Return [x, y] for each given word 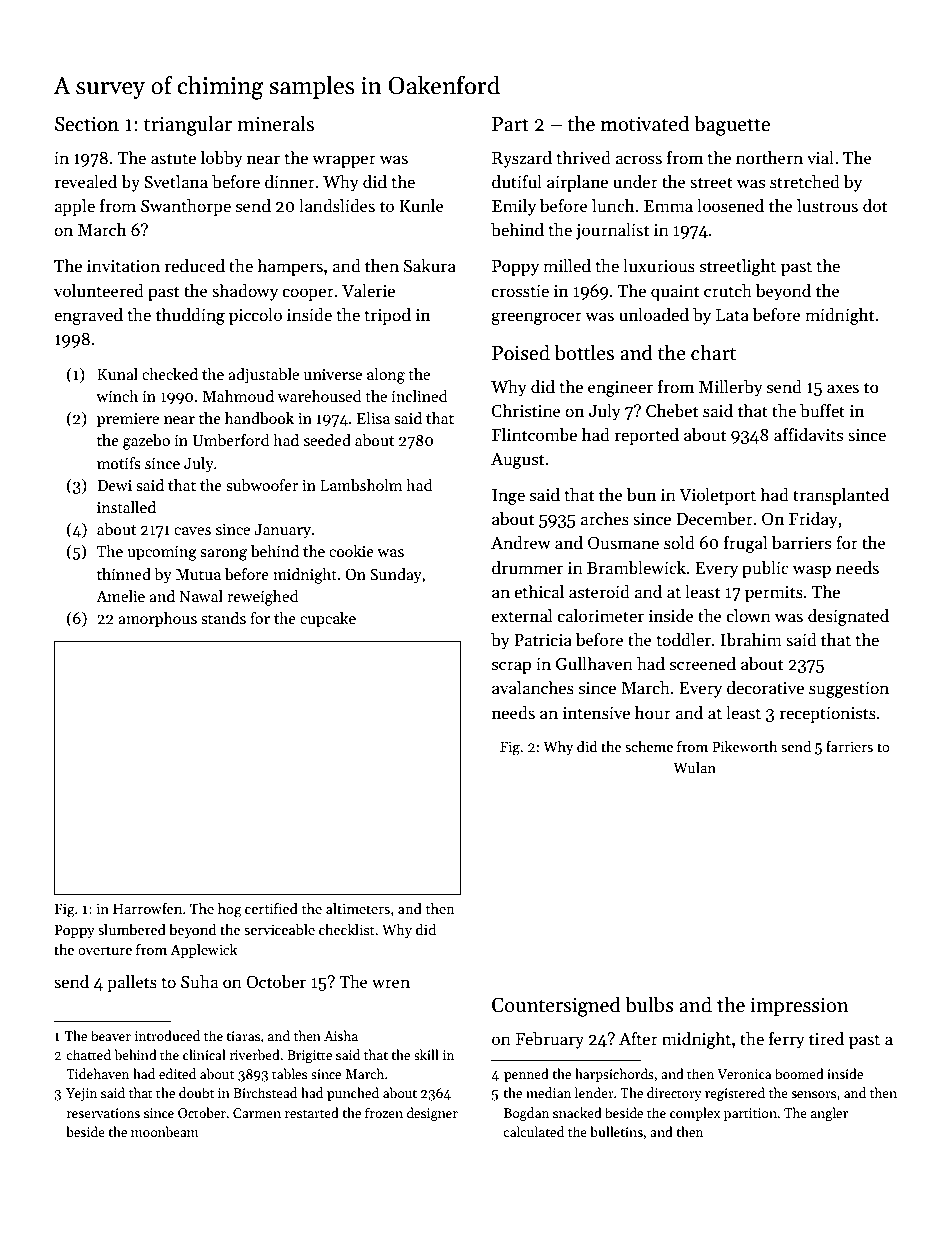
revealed [86, 182]
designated [848, 617]
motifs [119, 463]
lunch [613, 206]
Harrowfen [147, 908]
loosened [730, 206]
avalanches [533, 688]
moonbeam [165, 1131]
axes [843, 389]
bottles [584, 352]
